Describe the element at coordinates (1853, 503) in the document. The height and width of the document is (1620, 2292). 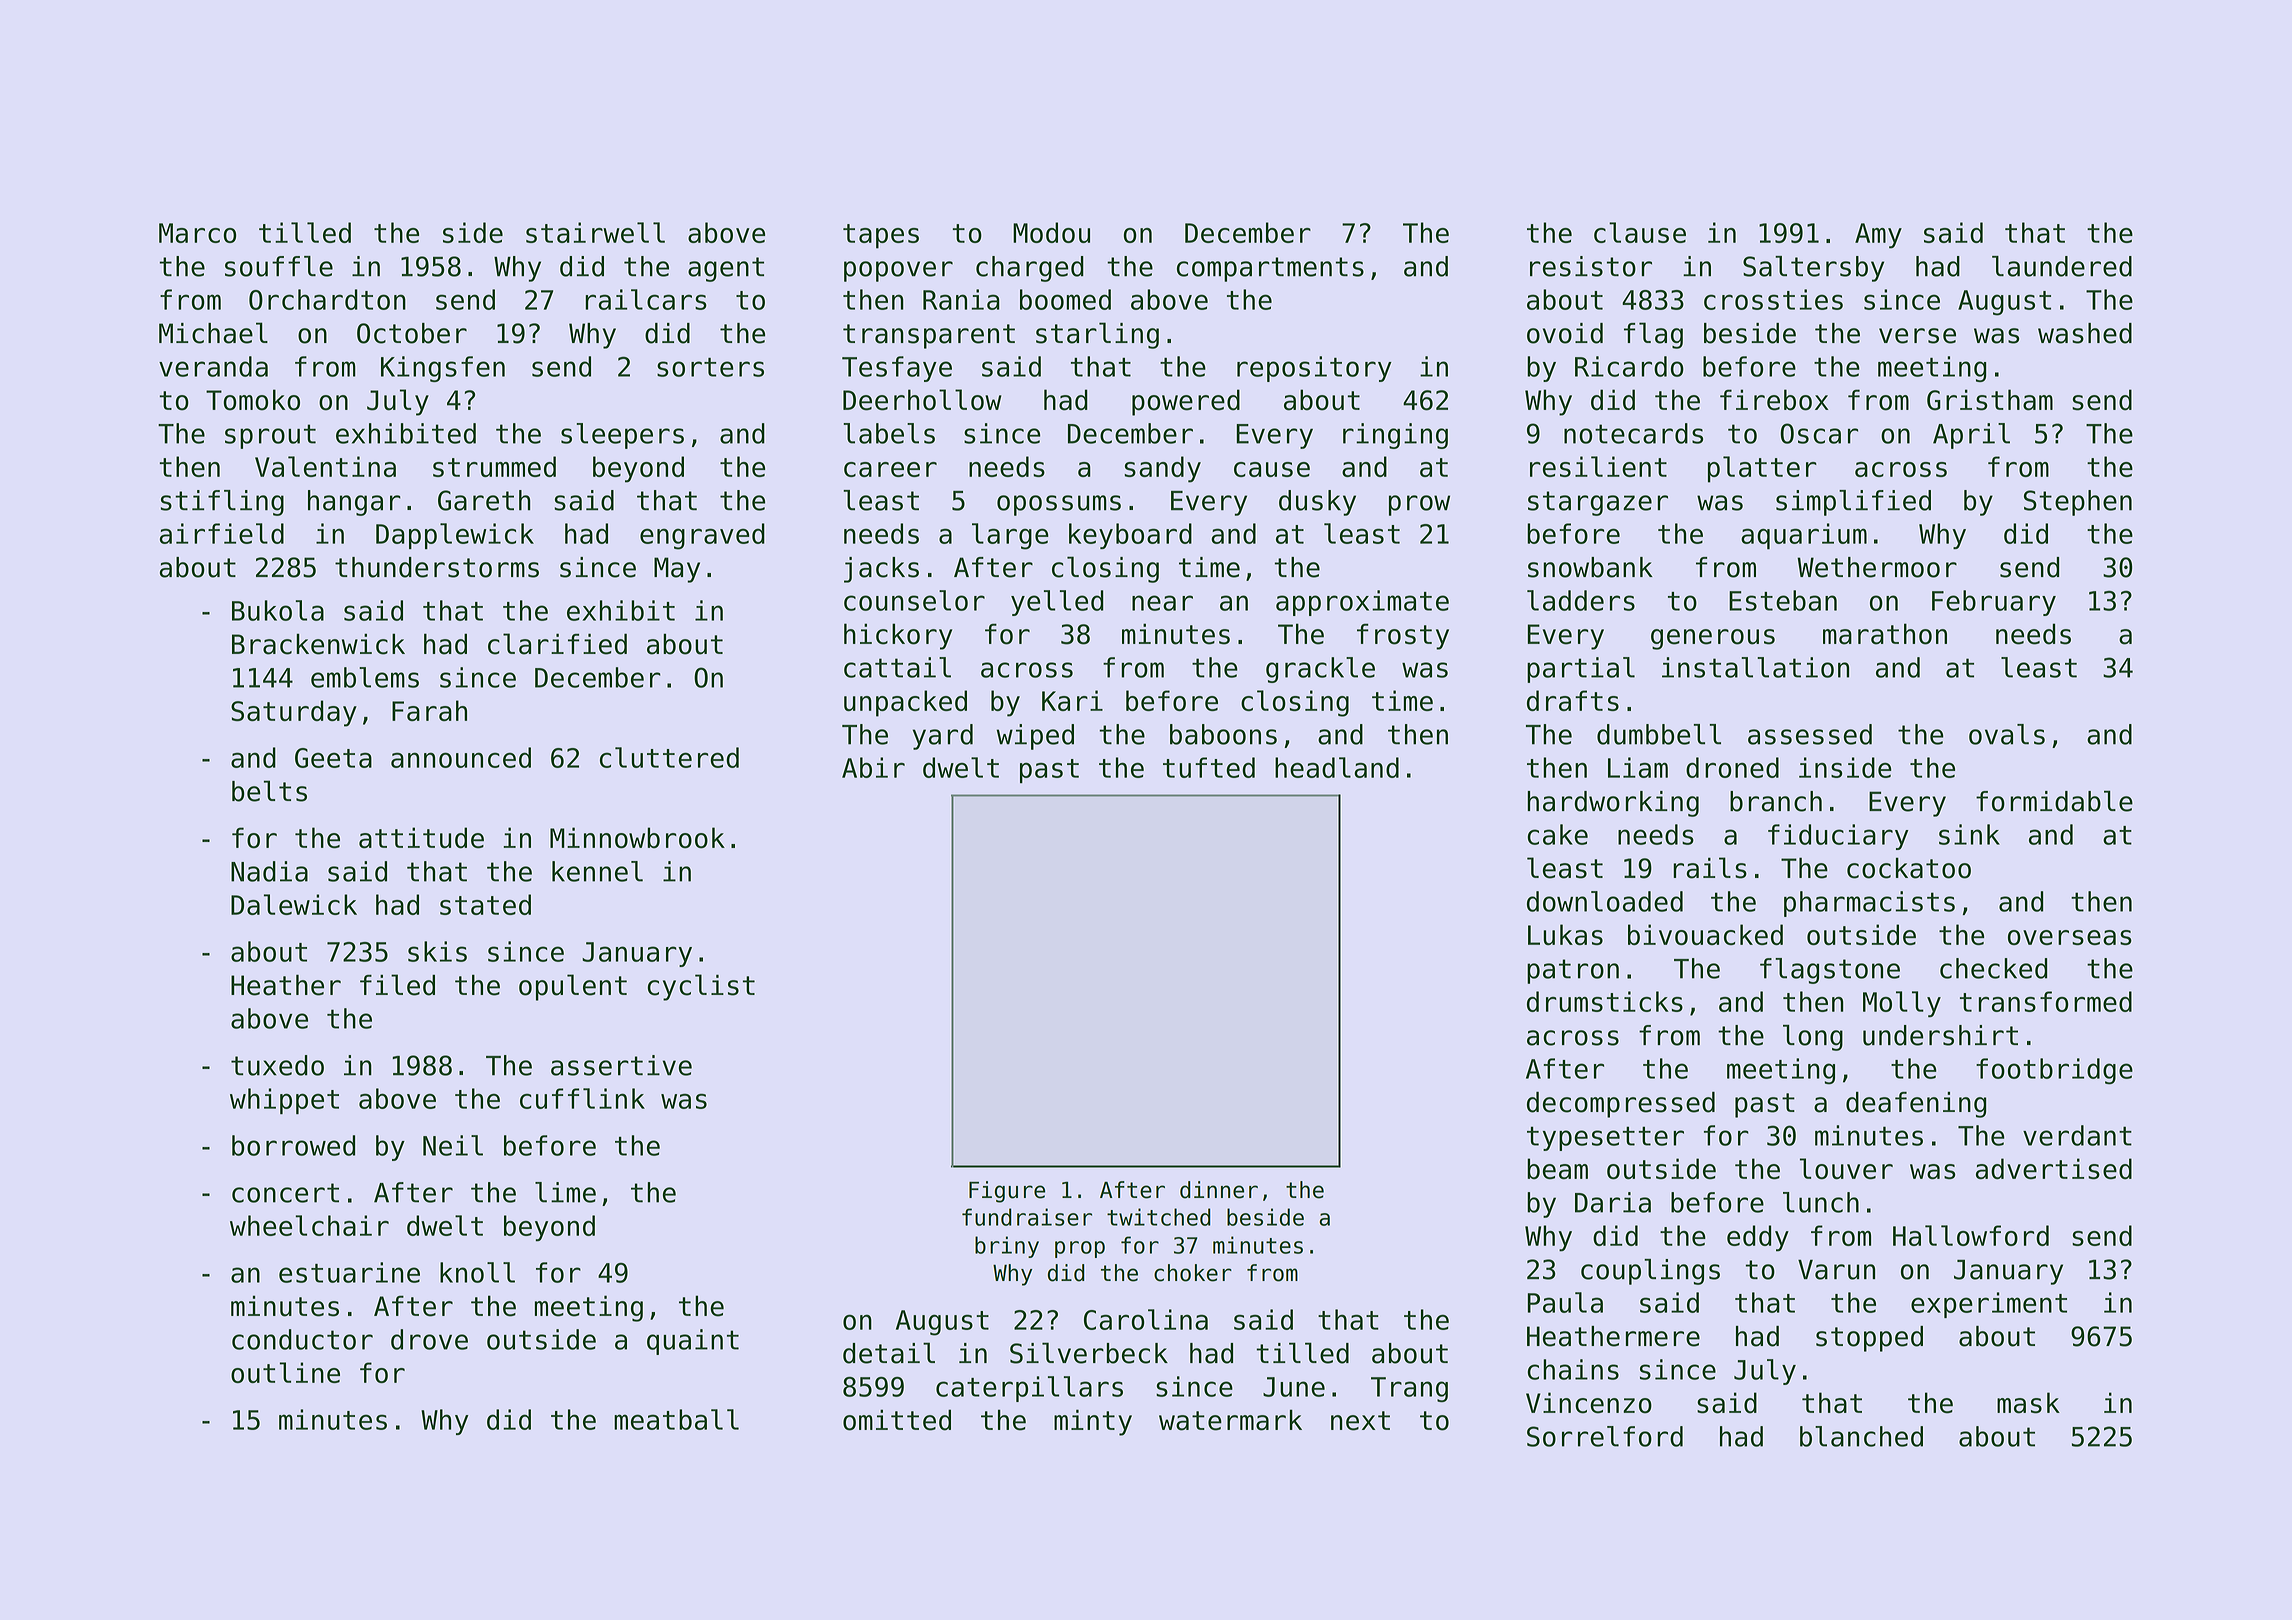
I see `simplified` at that location.
